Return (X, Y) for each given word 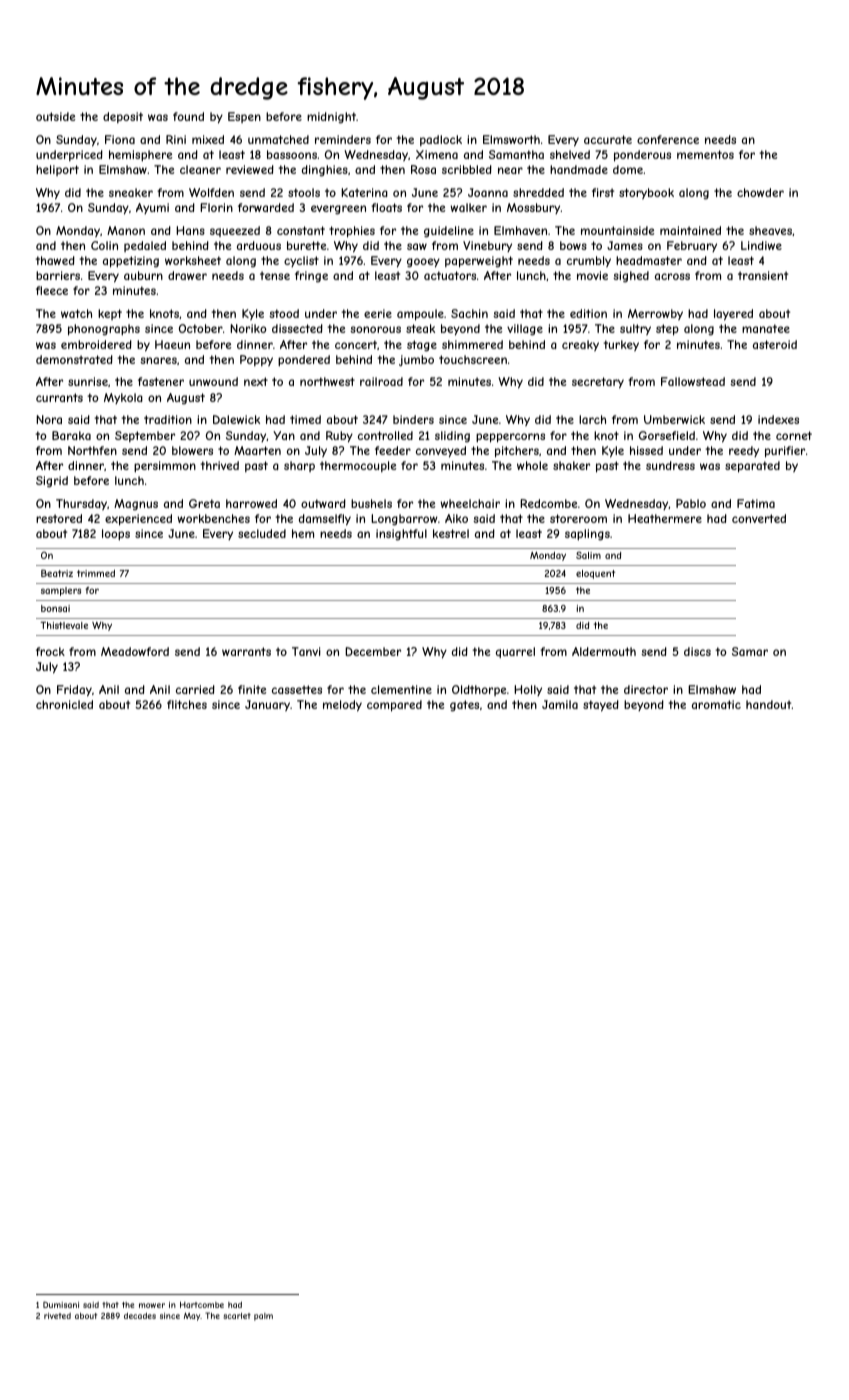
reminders (343, 139)
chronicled (64, 704)
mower (152, 1305)
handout (768, 704)
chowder (760, 192)
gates (464, 706)
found (188, 116)
